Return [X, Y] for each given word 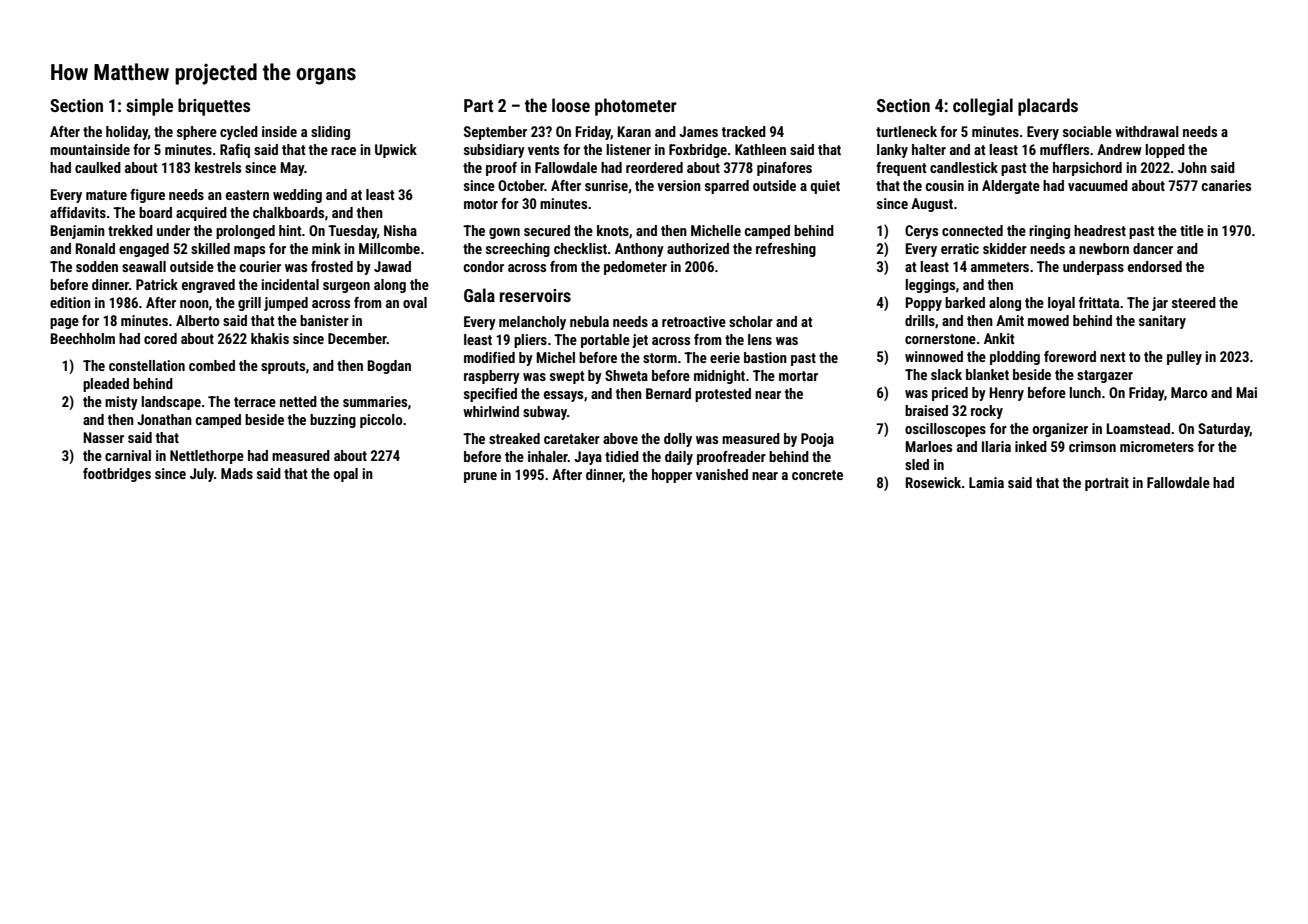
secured [547, 230]
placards [1048, 107]
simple [149, 107]
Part [478, 105]
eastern [247, 195]
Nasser [103, 437]
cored [160, 338]
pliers [530, 341]
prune [480, 477]
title [1192, 230]
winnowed [934, 356]
